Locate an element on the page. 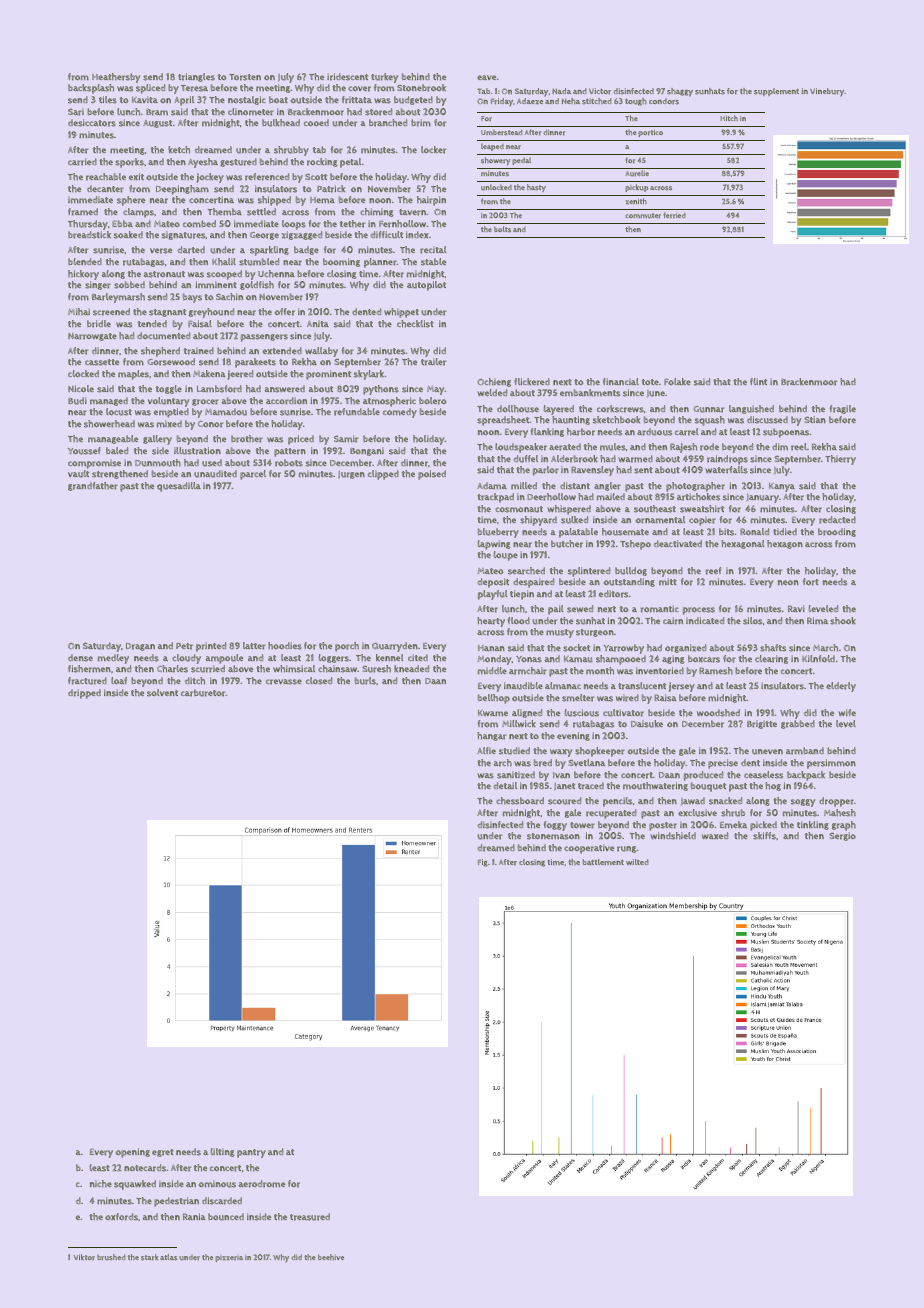 This page has width=924, height=1308. snacked is located at coordinates (725, 801).
